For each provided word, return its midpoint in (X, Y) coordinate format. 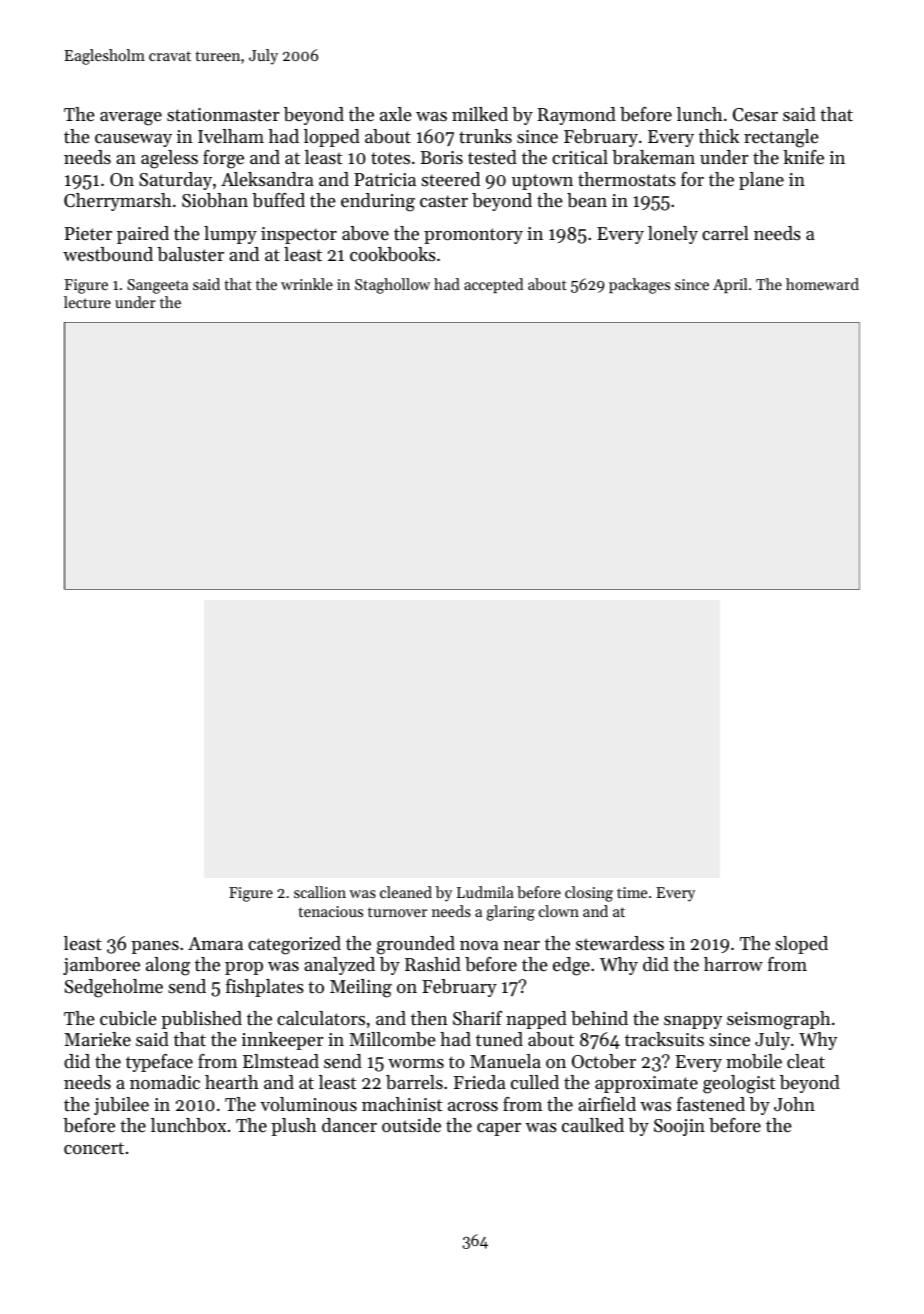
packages (639, 286)
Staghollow (392, 286)
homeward (822, 284)
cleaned (406, 892)
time (632, 892)
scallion (320, 892)
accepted (493, 285)
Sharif (477, 1018)
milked (480, 114)
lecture (87, 302)
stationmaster (223, 114)
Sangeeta (157, 286)
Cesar (755, 114)
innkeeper (282, 1041)
